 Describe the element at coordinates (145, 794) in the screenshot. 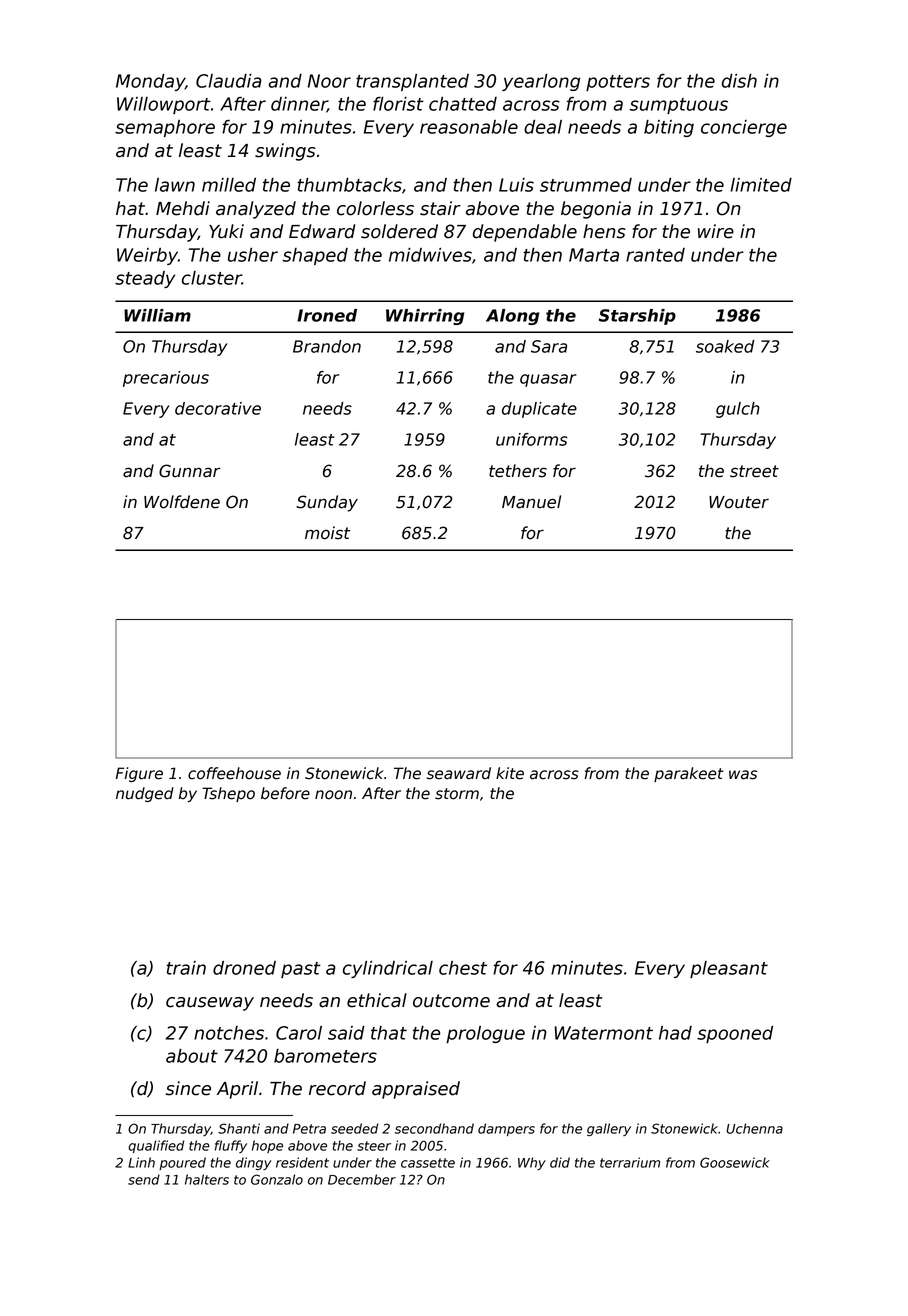

I see `nudged` at that location.
